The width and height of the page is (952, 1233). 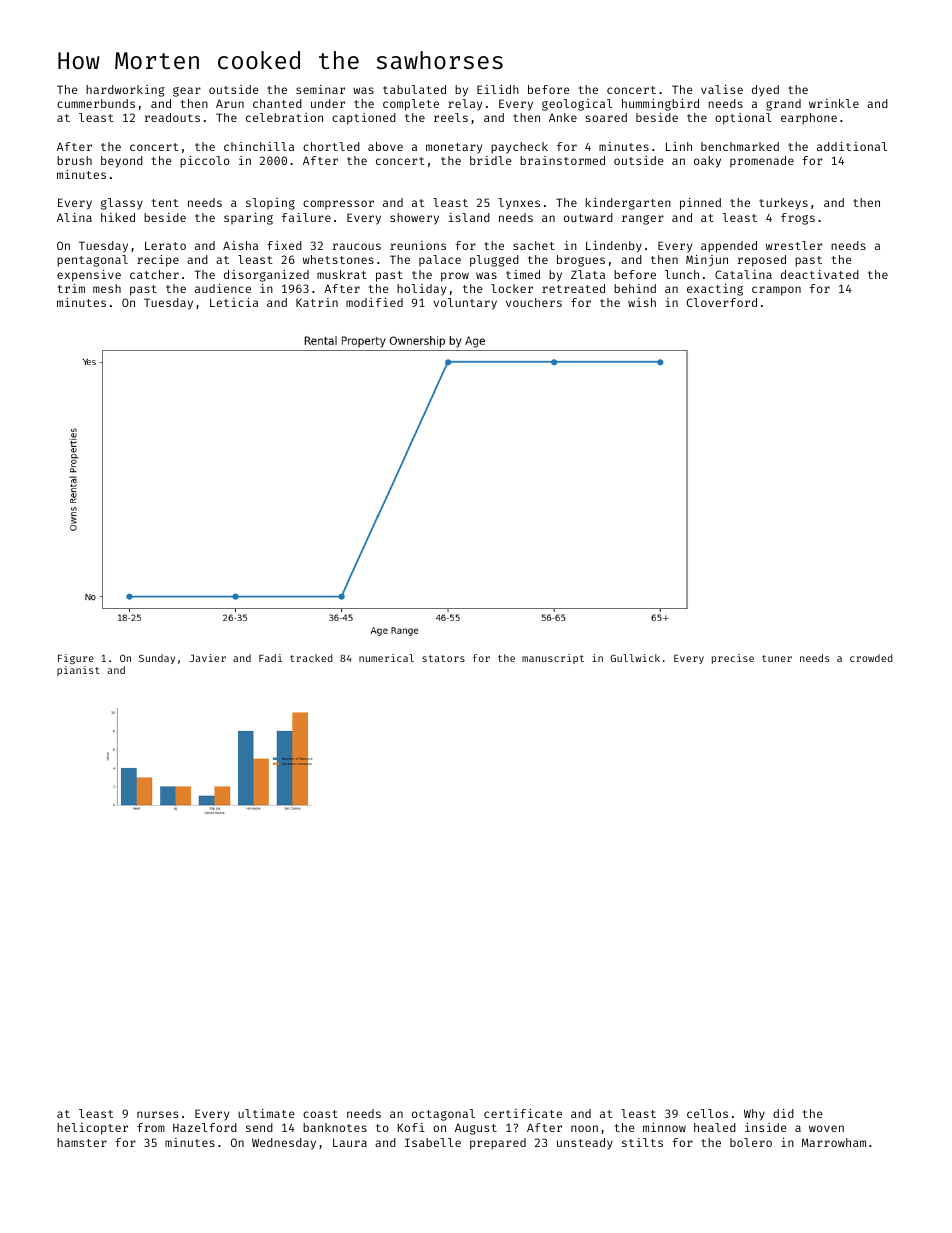 What do you see at coordinates (78, 671) in the page?
I see `pianist` at bounding box center [78, 671].
